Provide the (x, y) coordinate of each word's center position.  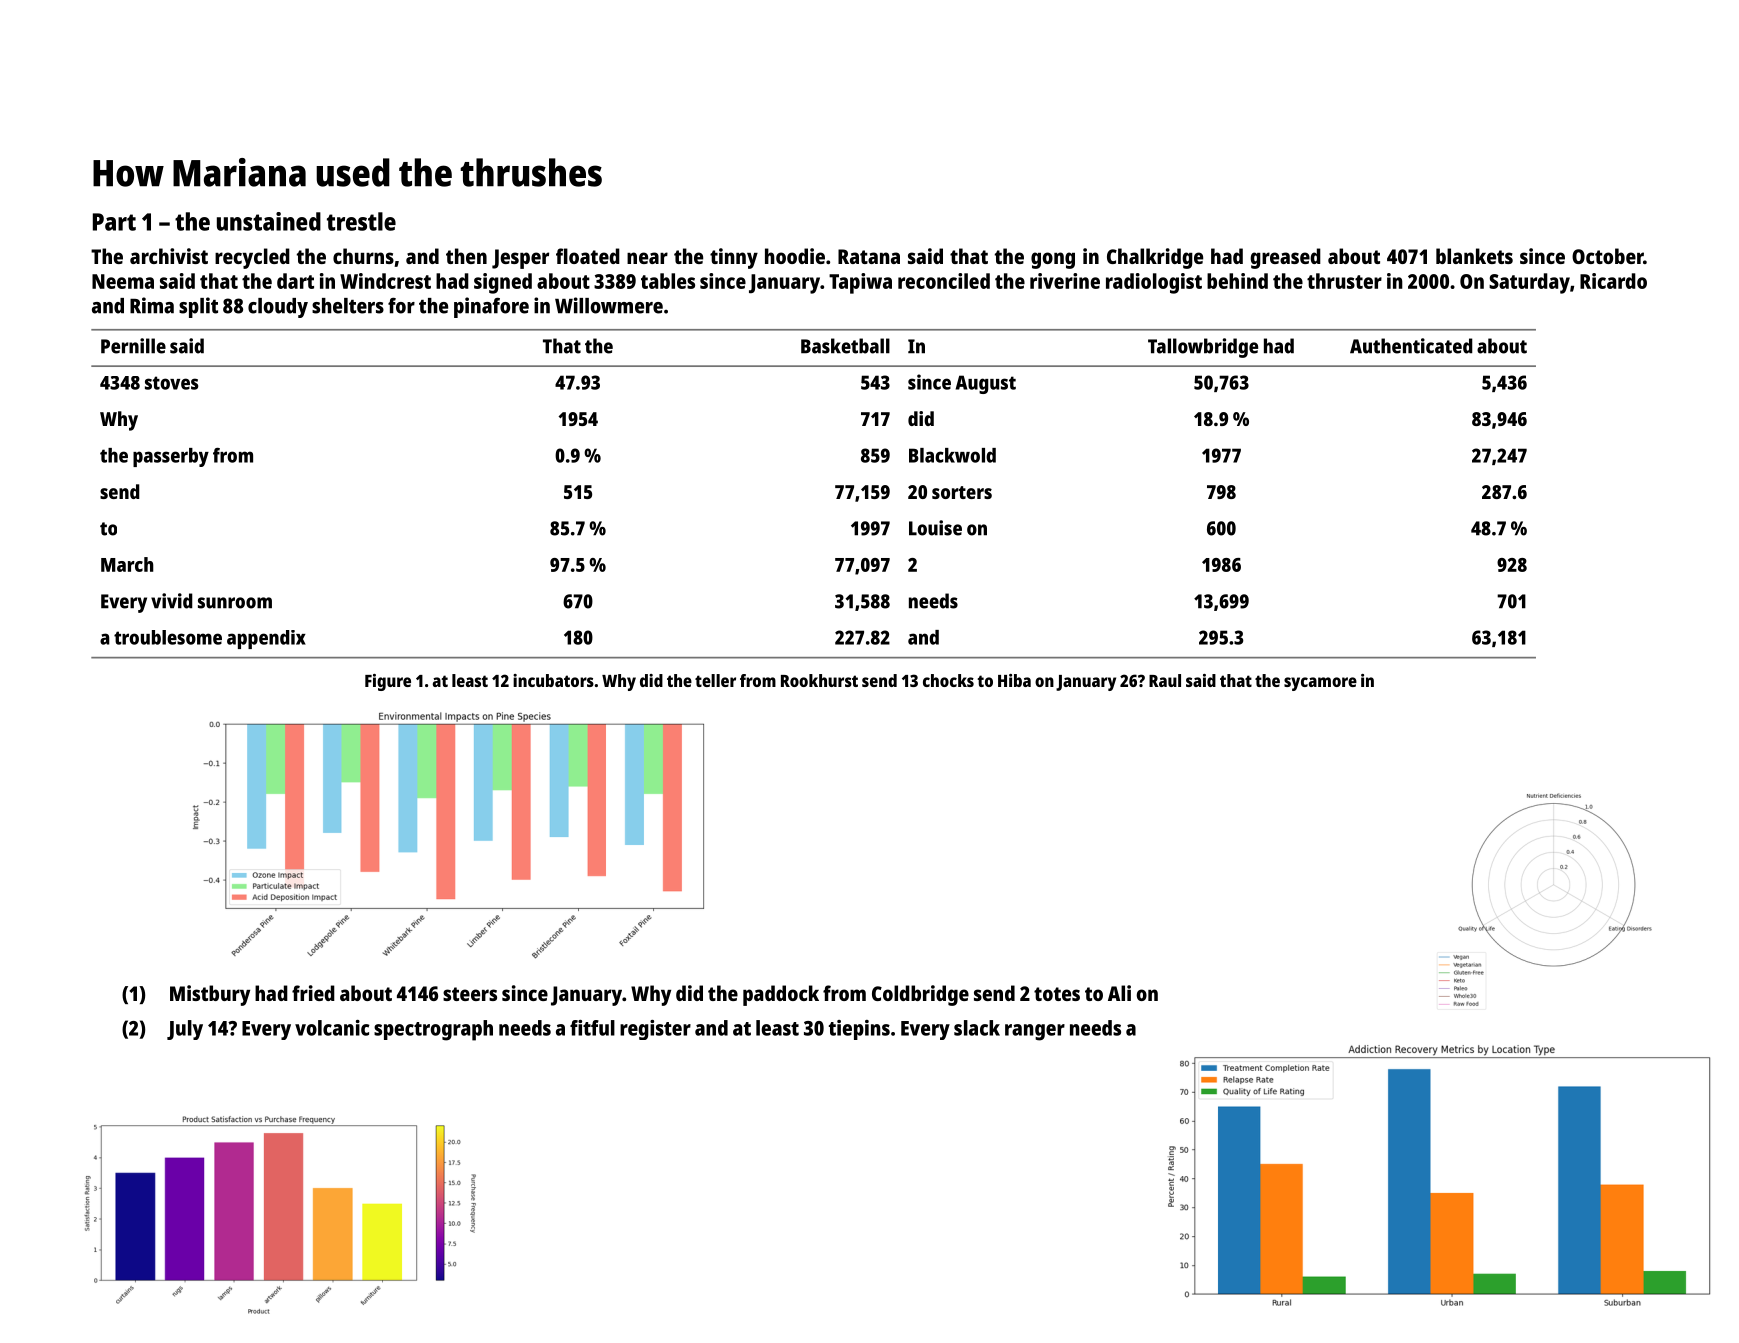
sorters (962, 492)
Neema (123, 281)
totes (1057, 994)
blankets (1474, 256)
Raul (1165, 680)
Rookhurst (819, 680)
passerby (171, 457)
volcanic (332, 1028)
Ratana (869, 256)
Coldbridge (920, 995)
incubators (553, 680)
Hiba (1014, 680)
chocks (948, 680)
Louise (935, 528)
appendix (266, 639)
